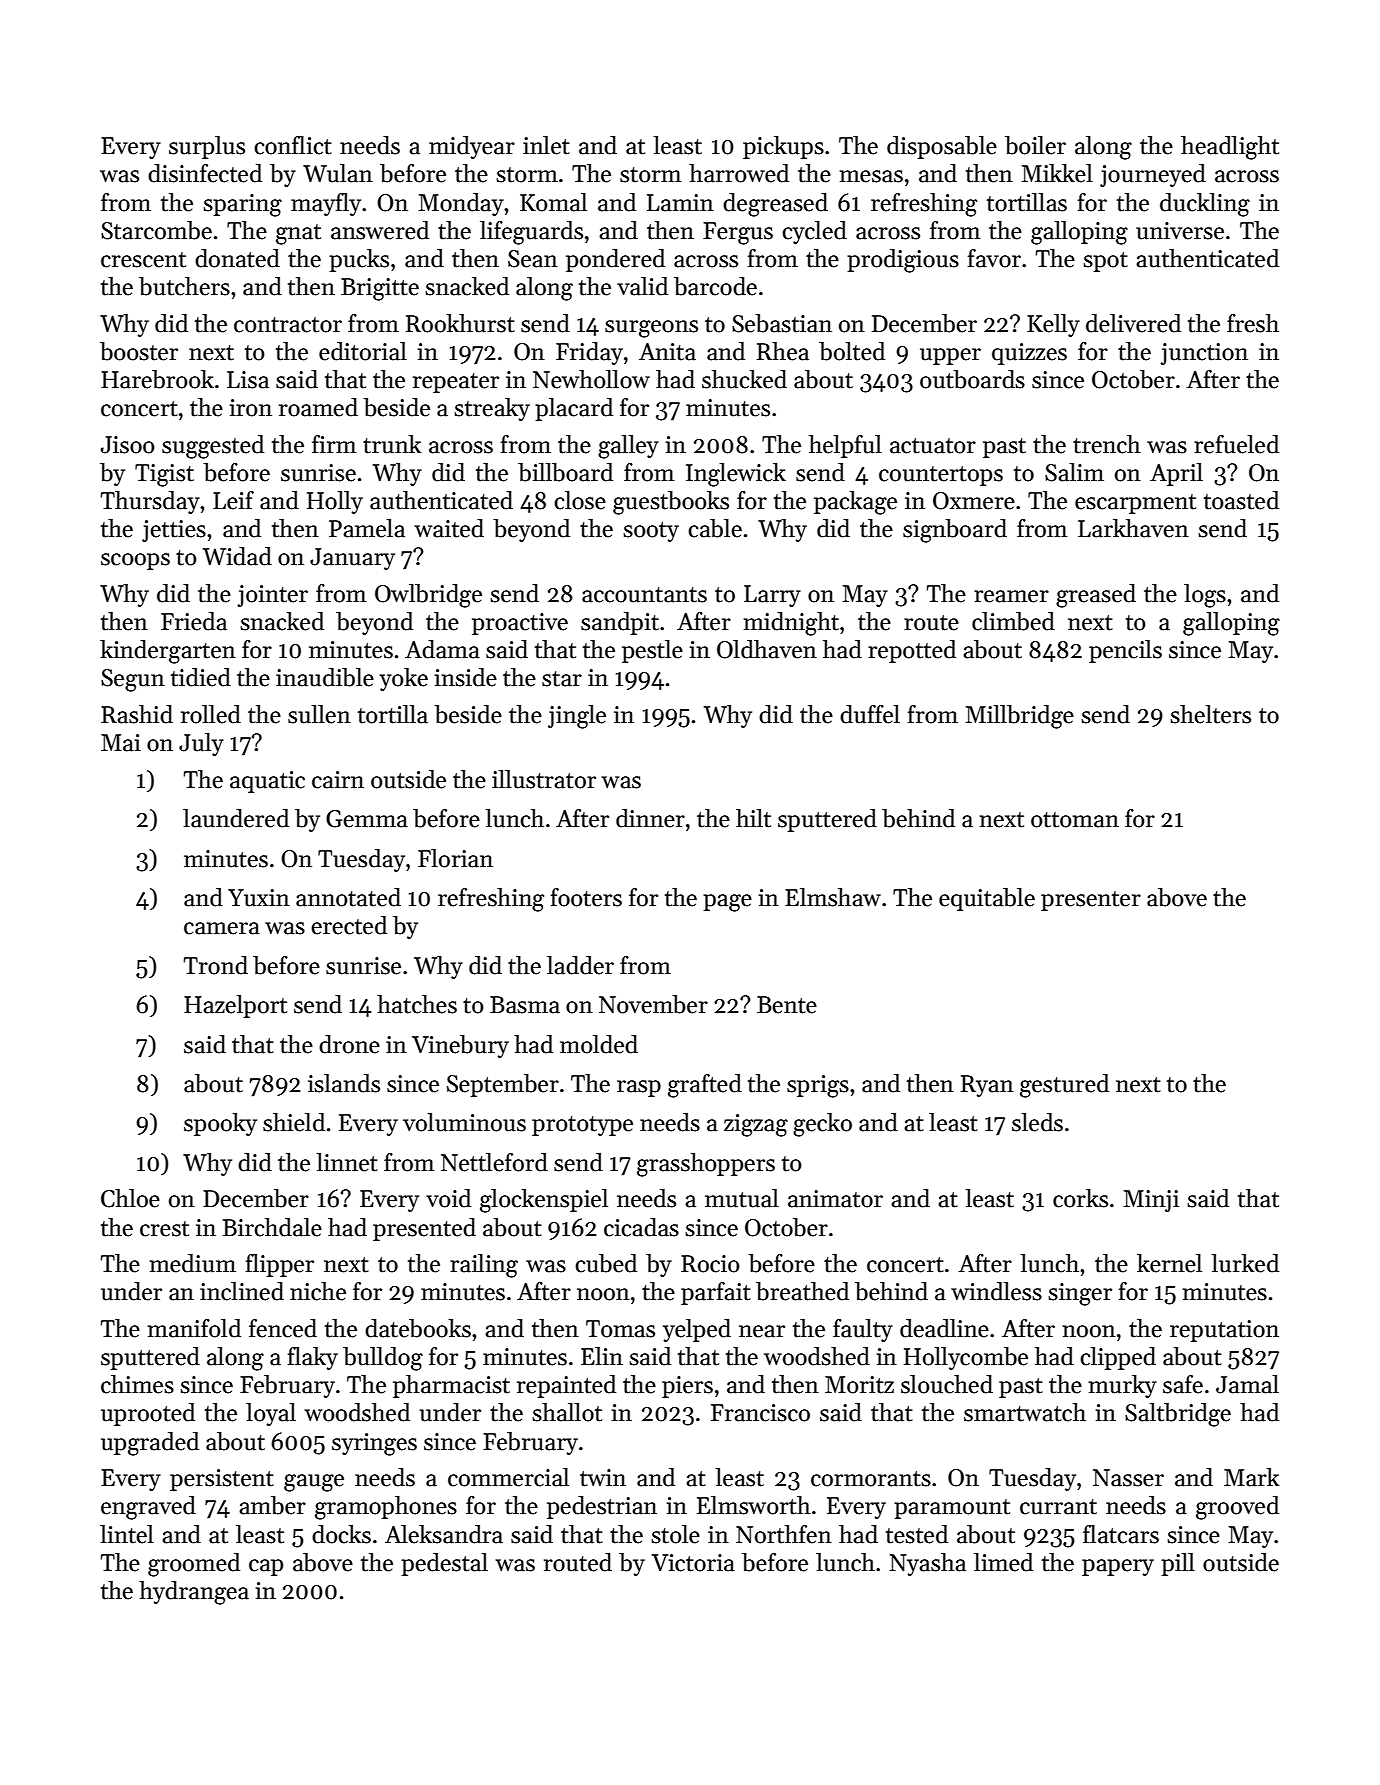 This screenshot has width=1380, height=1785. I want to click on reamer, so click(1011, 596).
